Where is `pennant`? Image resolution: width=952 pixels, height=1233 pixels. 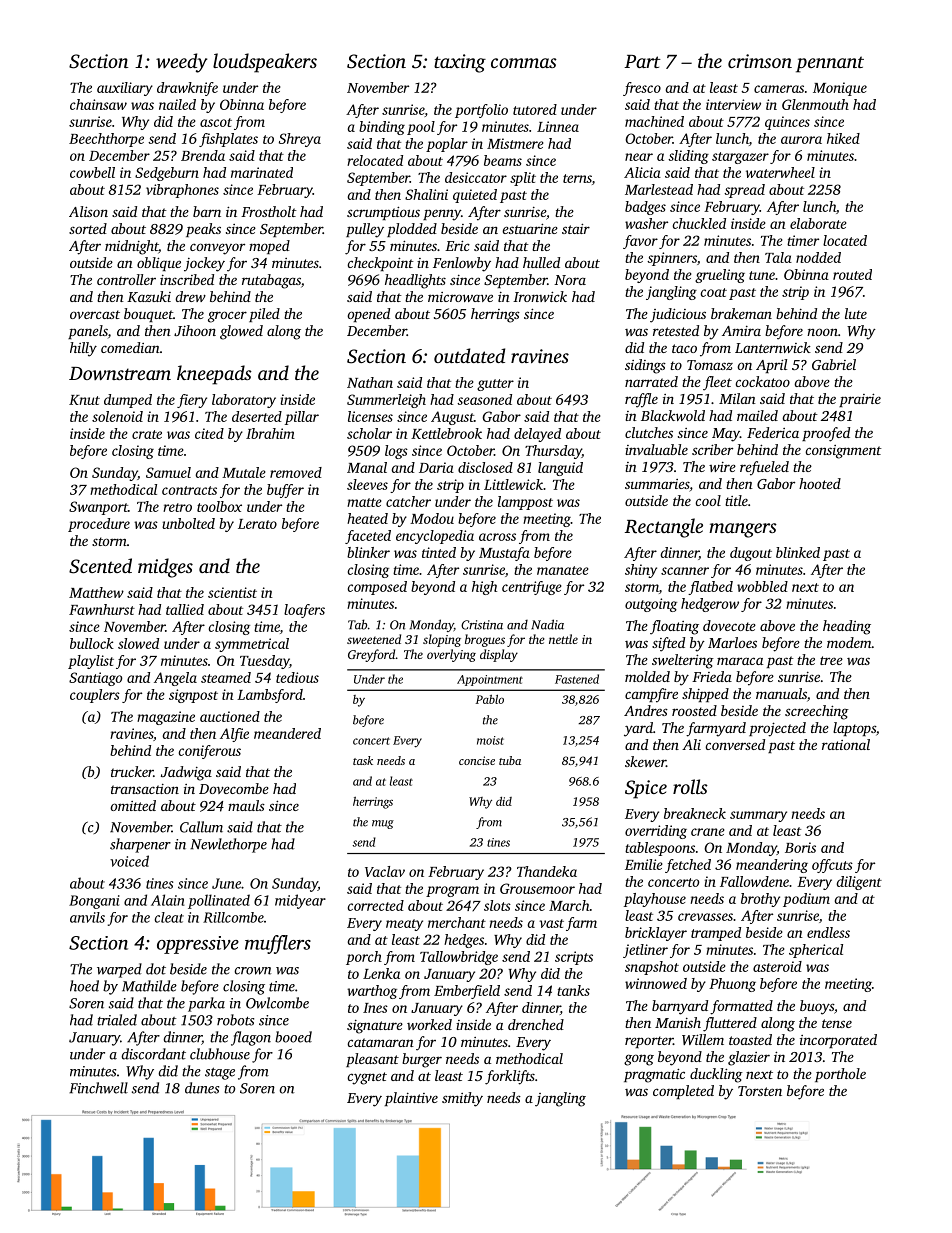
pennant is located at coordinates (830, 64).
